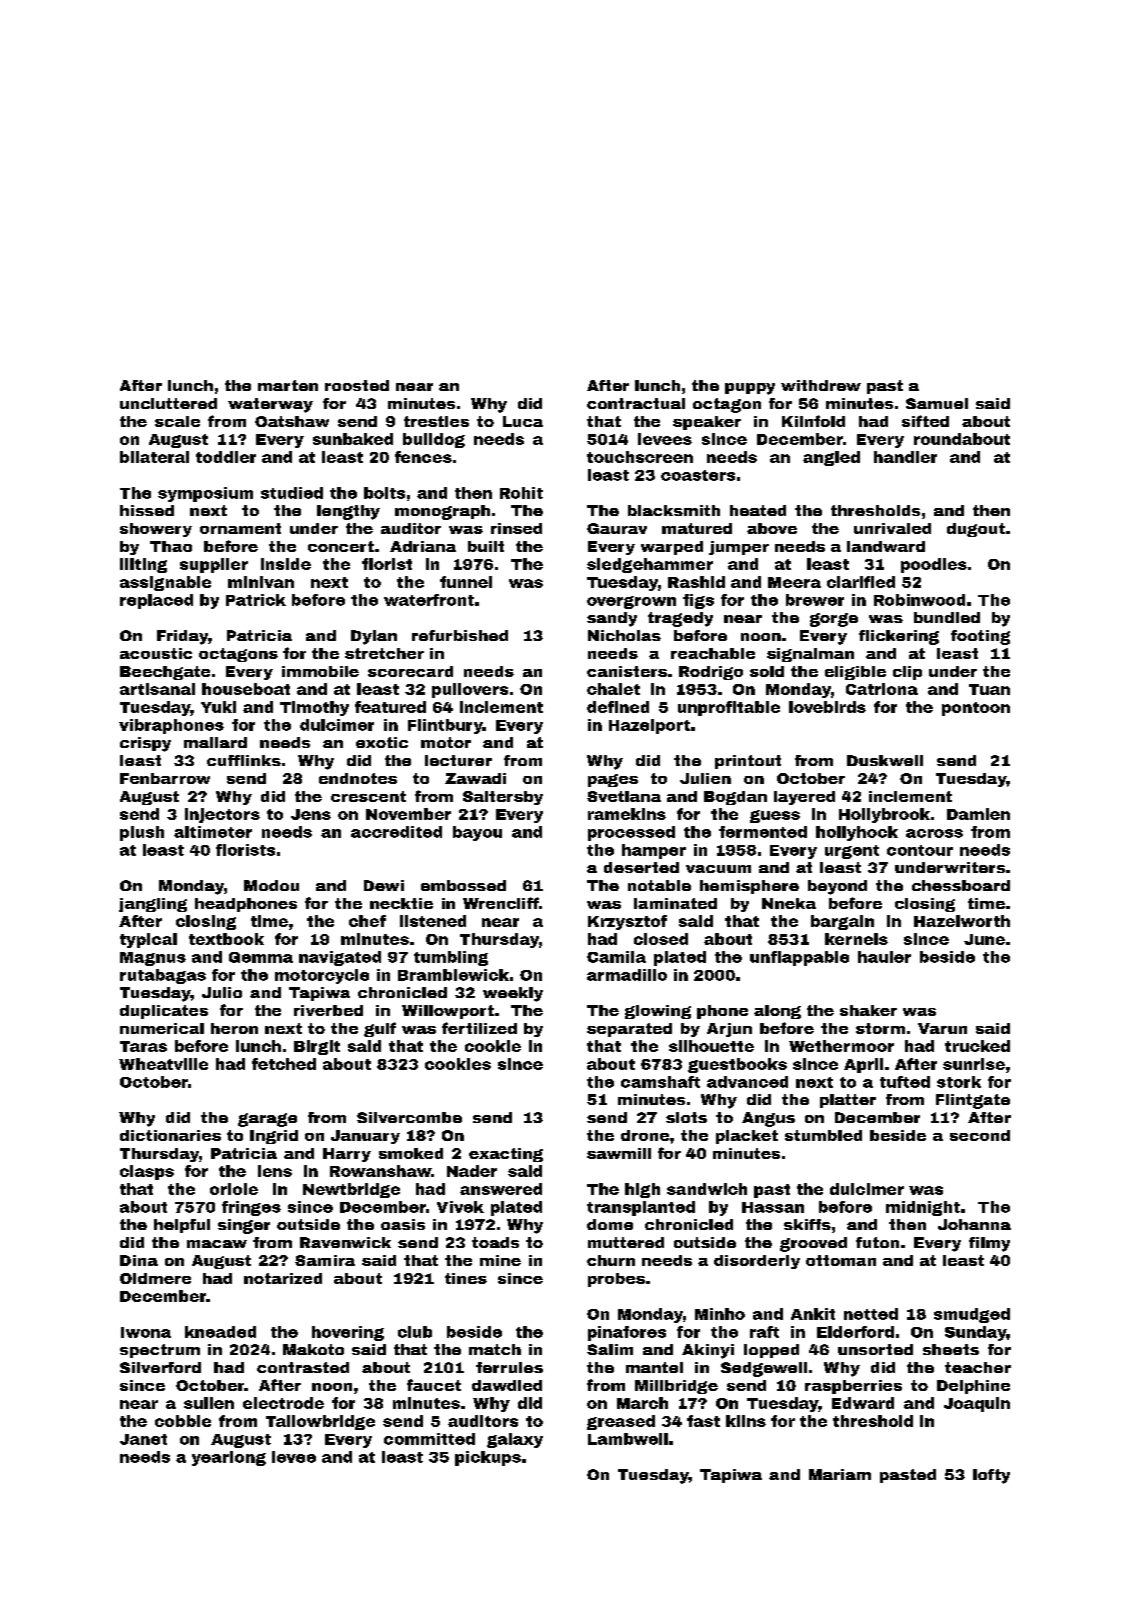  What do you see at coordinates (627, 975) in the page?
I see `armadillo` at bounding box center [627, 975].
